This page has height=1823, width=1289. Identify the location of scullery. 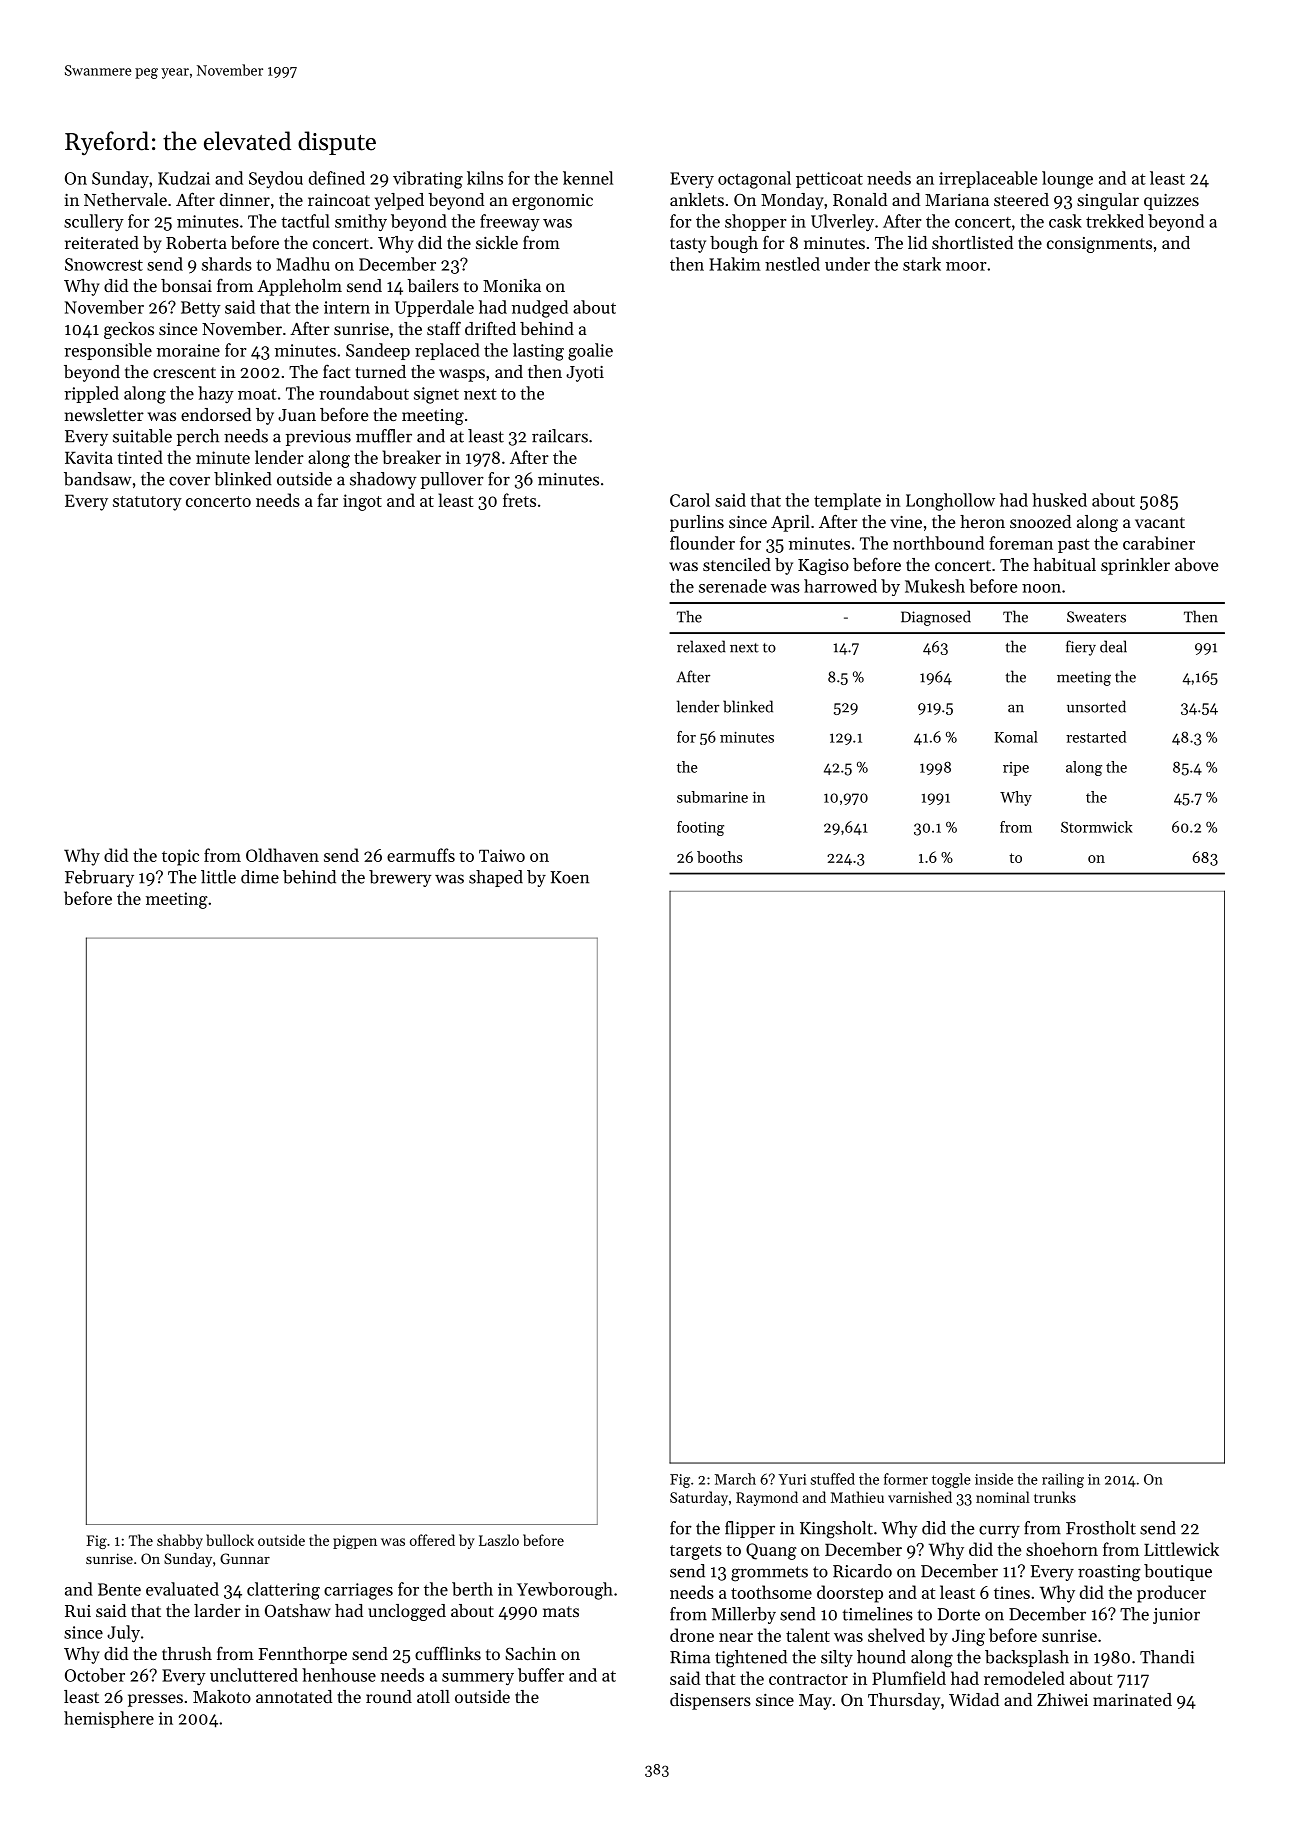
(94, 222).
